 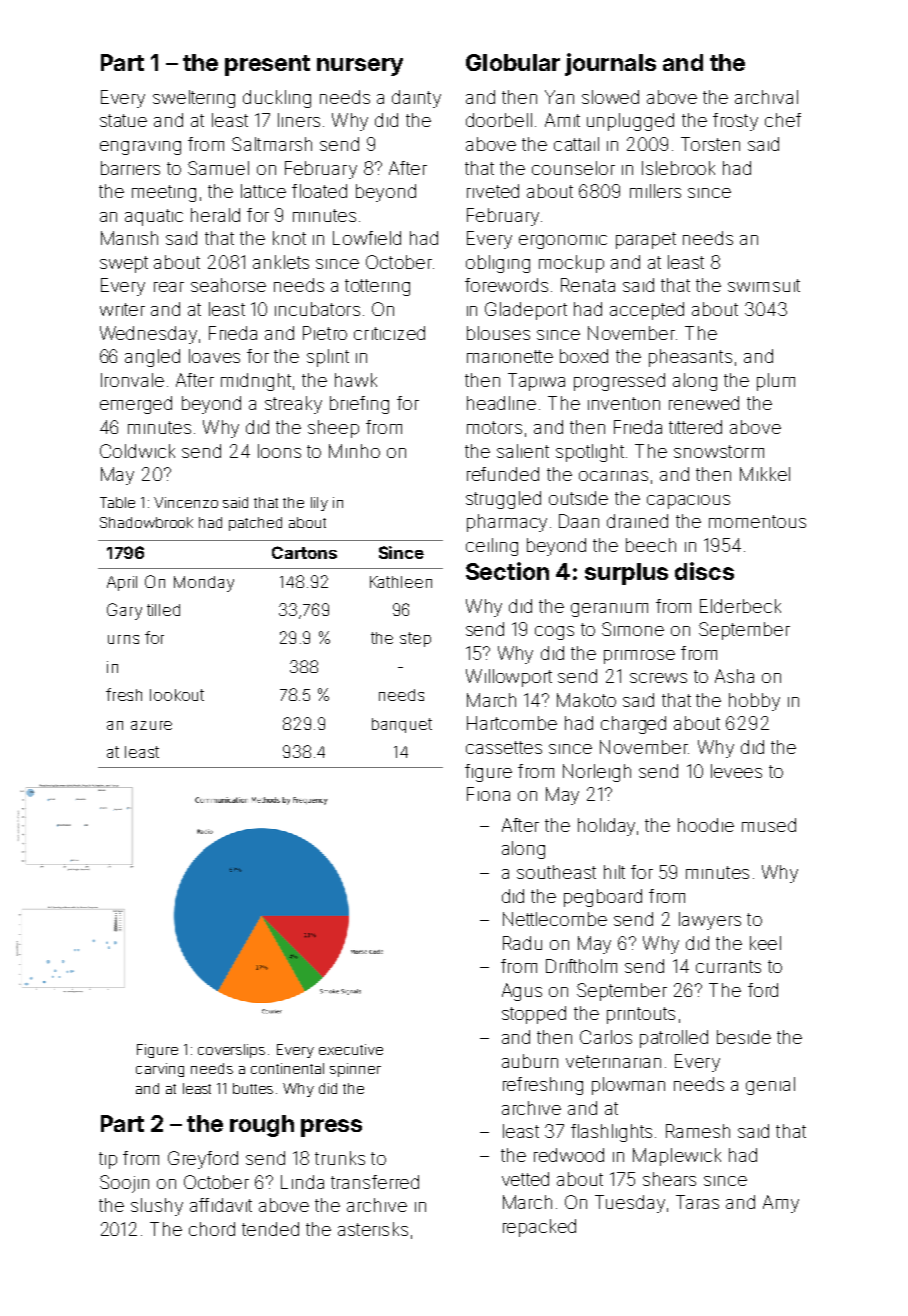 What do you see at coordinates (678, 168) in the screenshot?
I see `Islebrook` at bounding box center [678, 168].
